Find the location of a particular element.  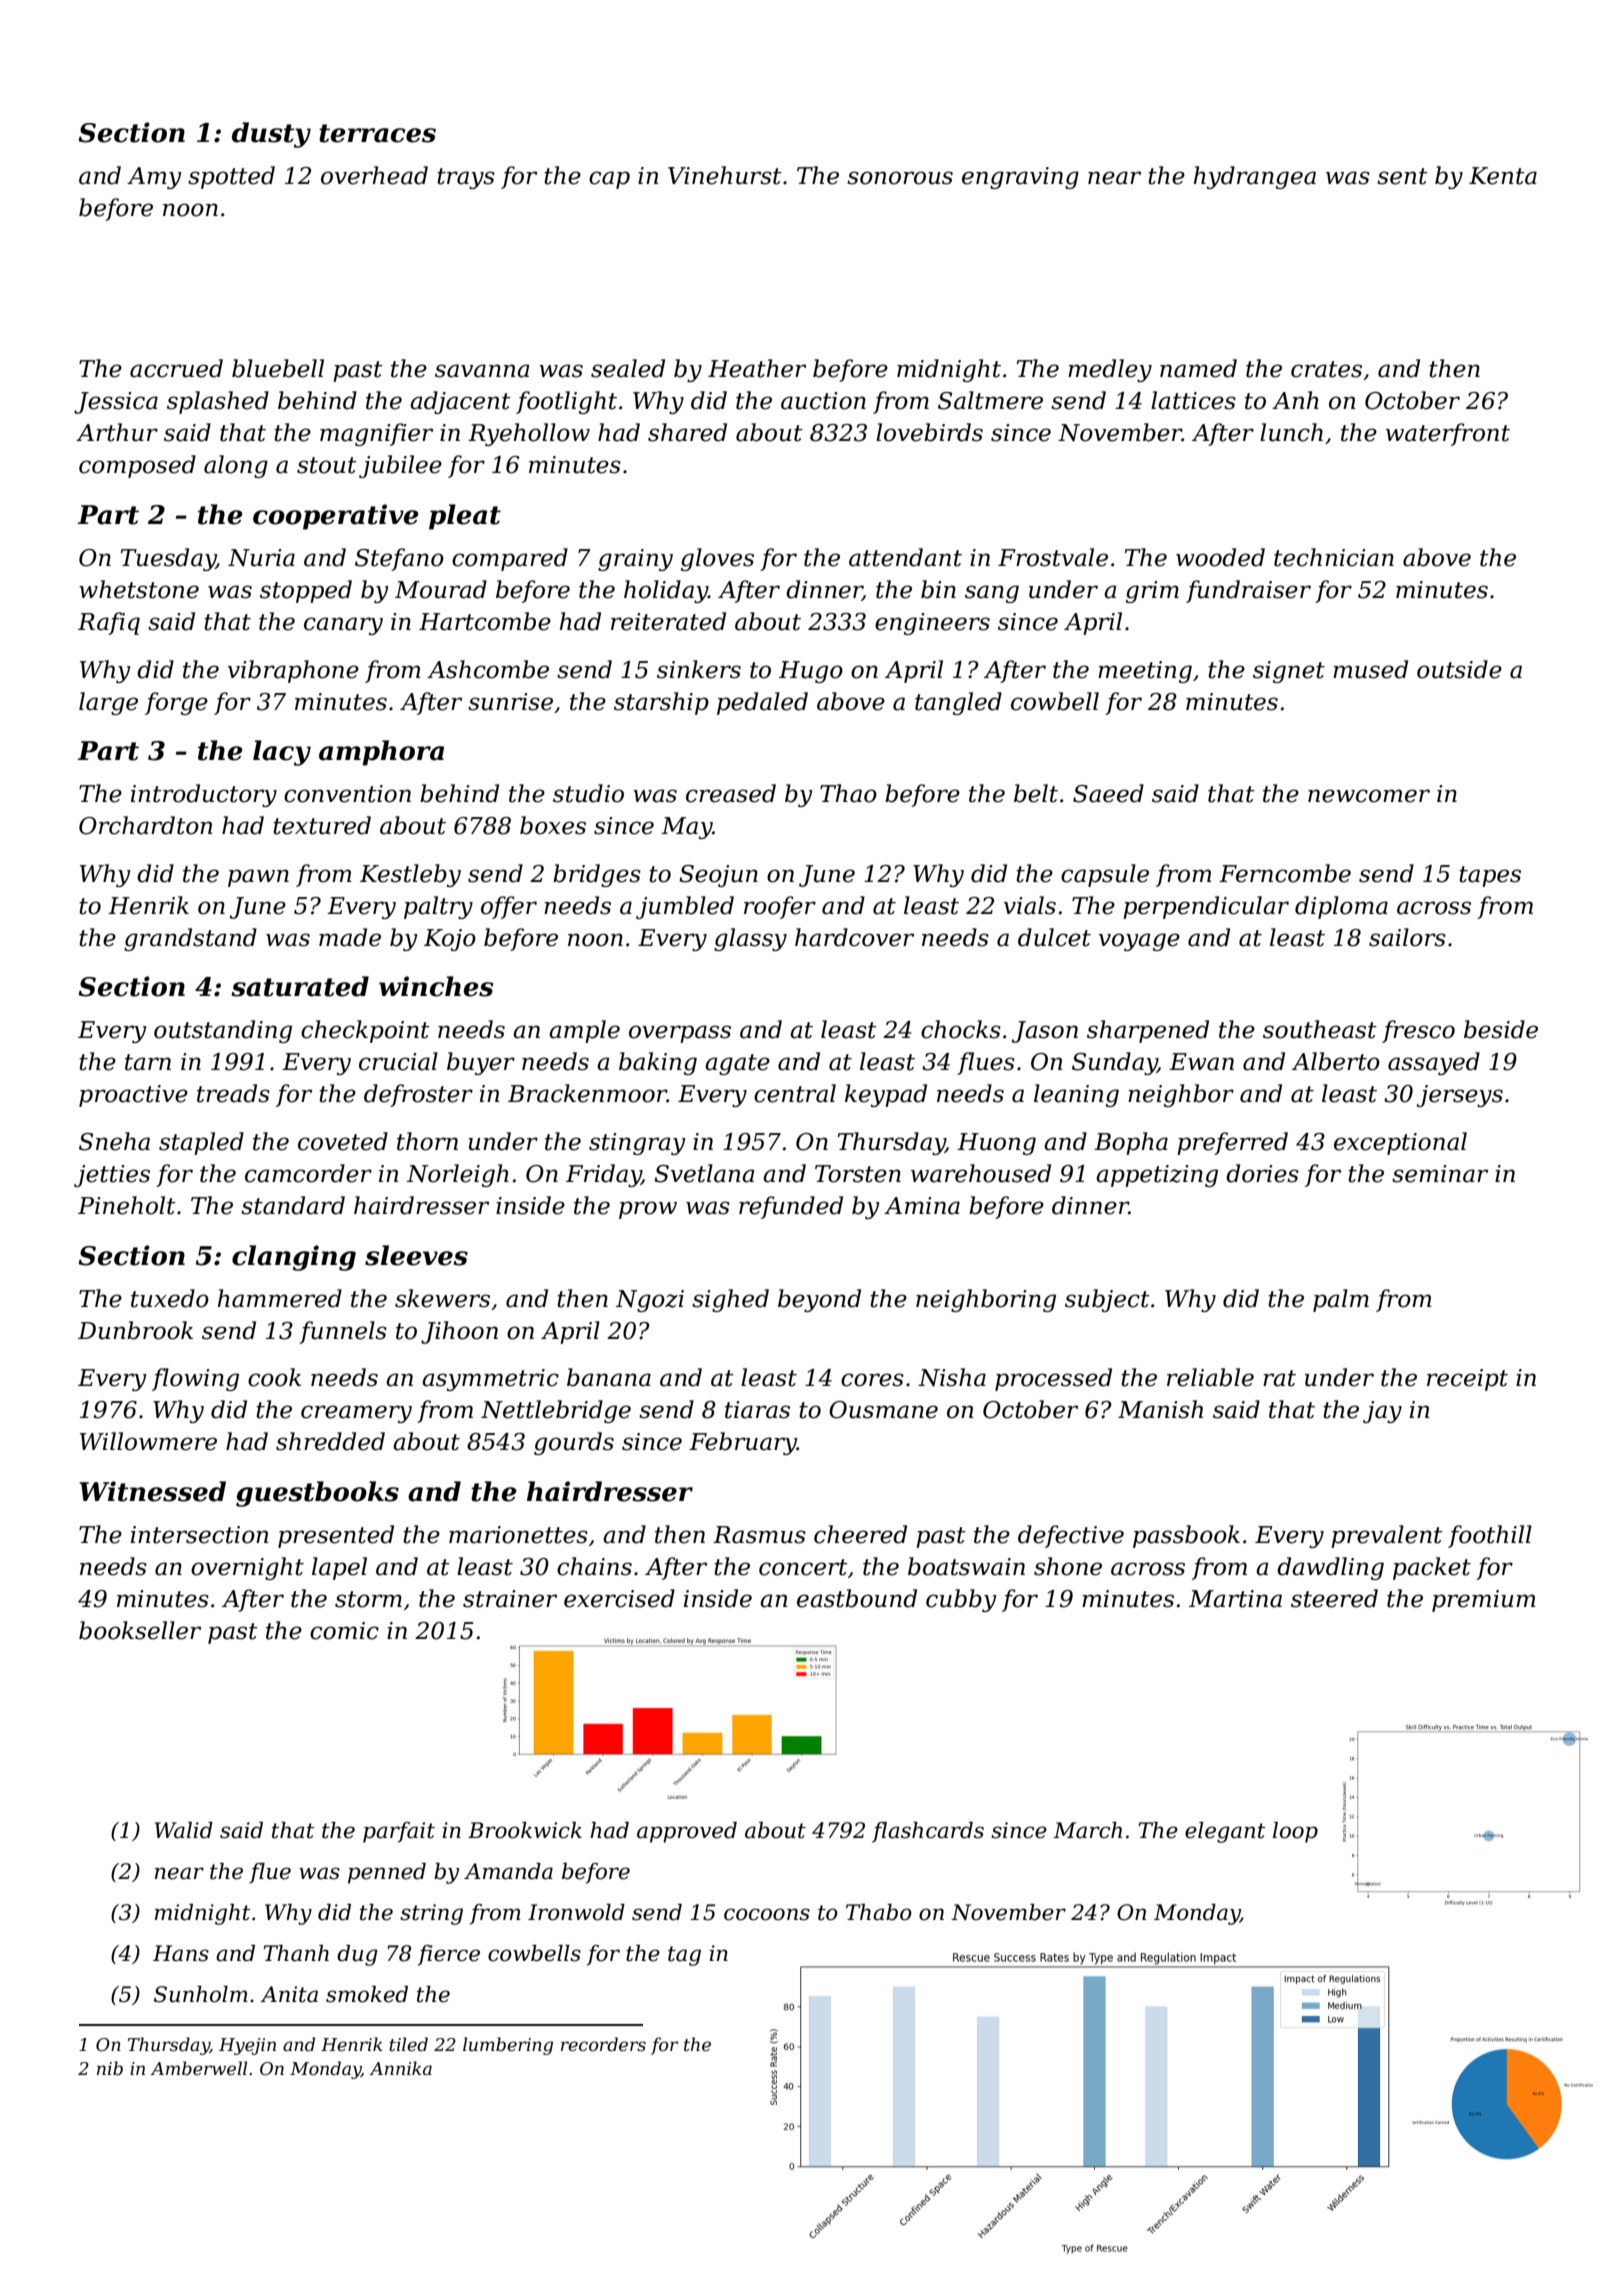

flashcards is located at coordinates (928, 1832).
